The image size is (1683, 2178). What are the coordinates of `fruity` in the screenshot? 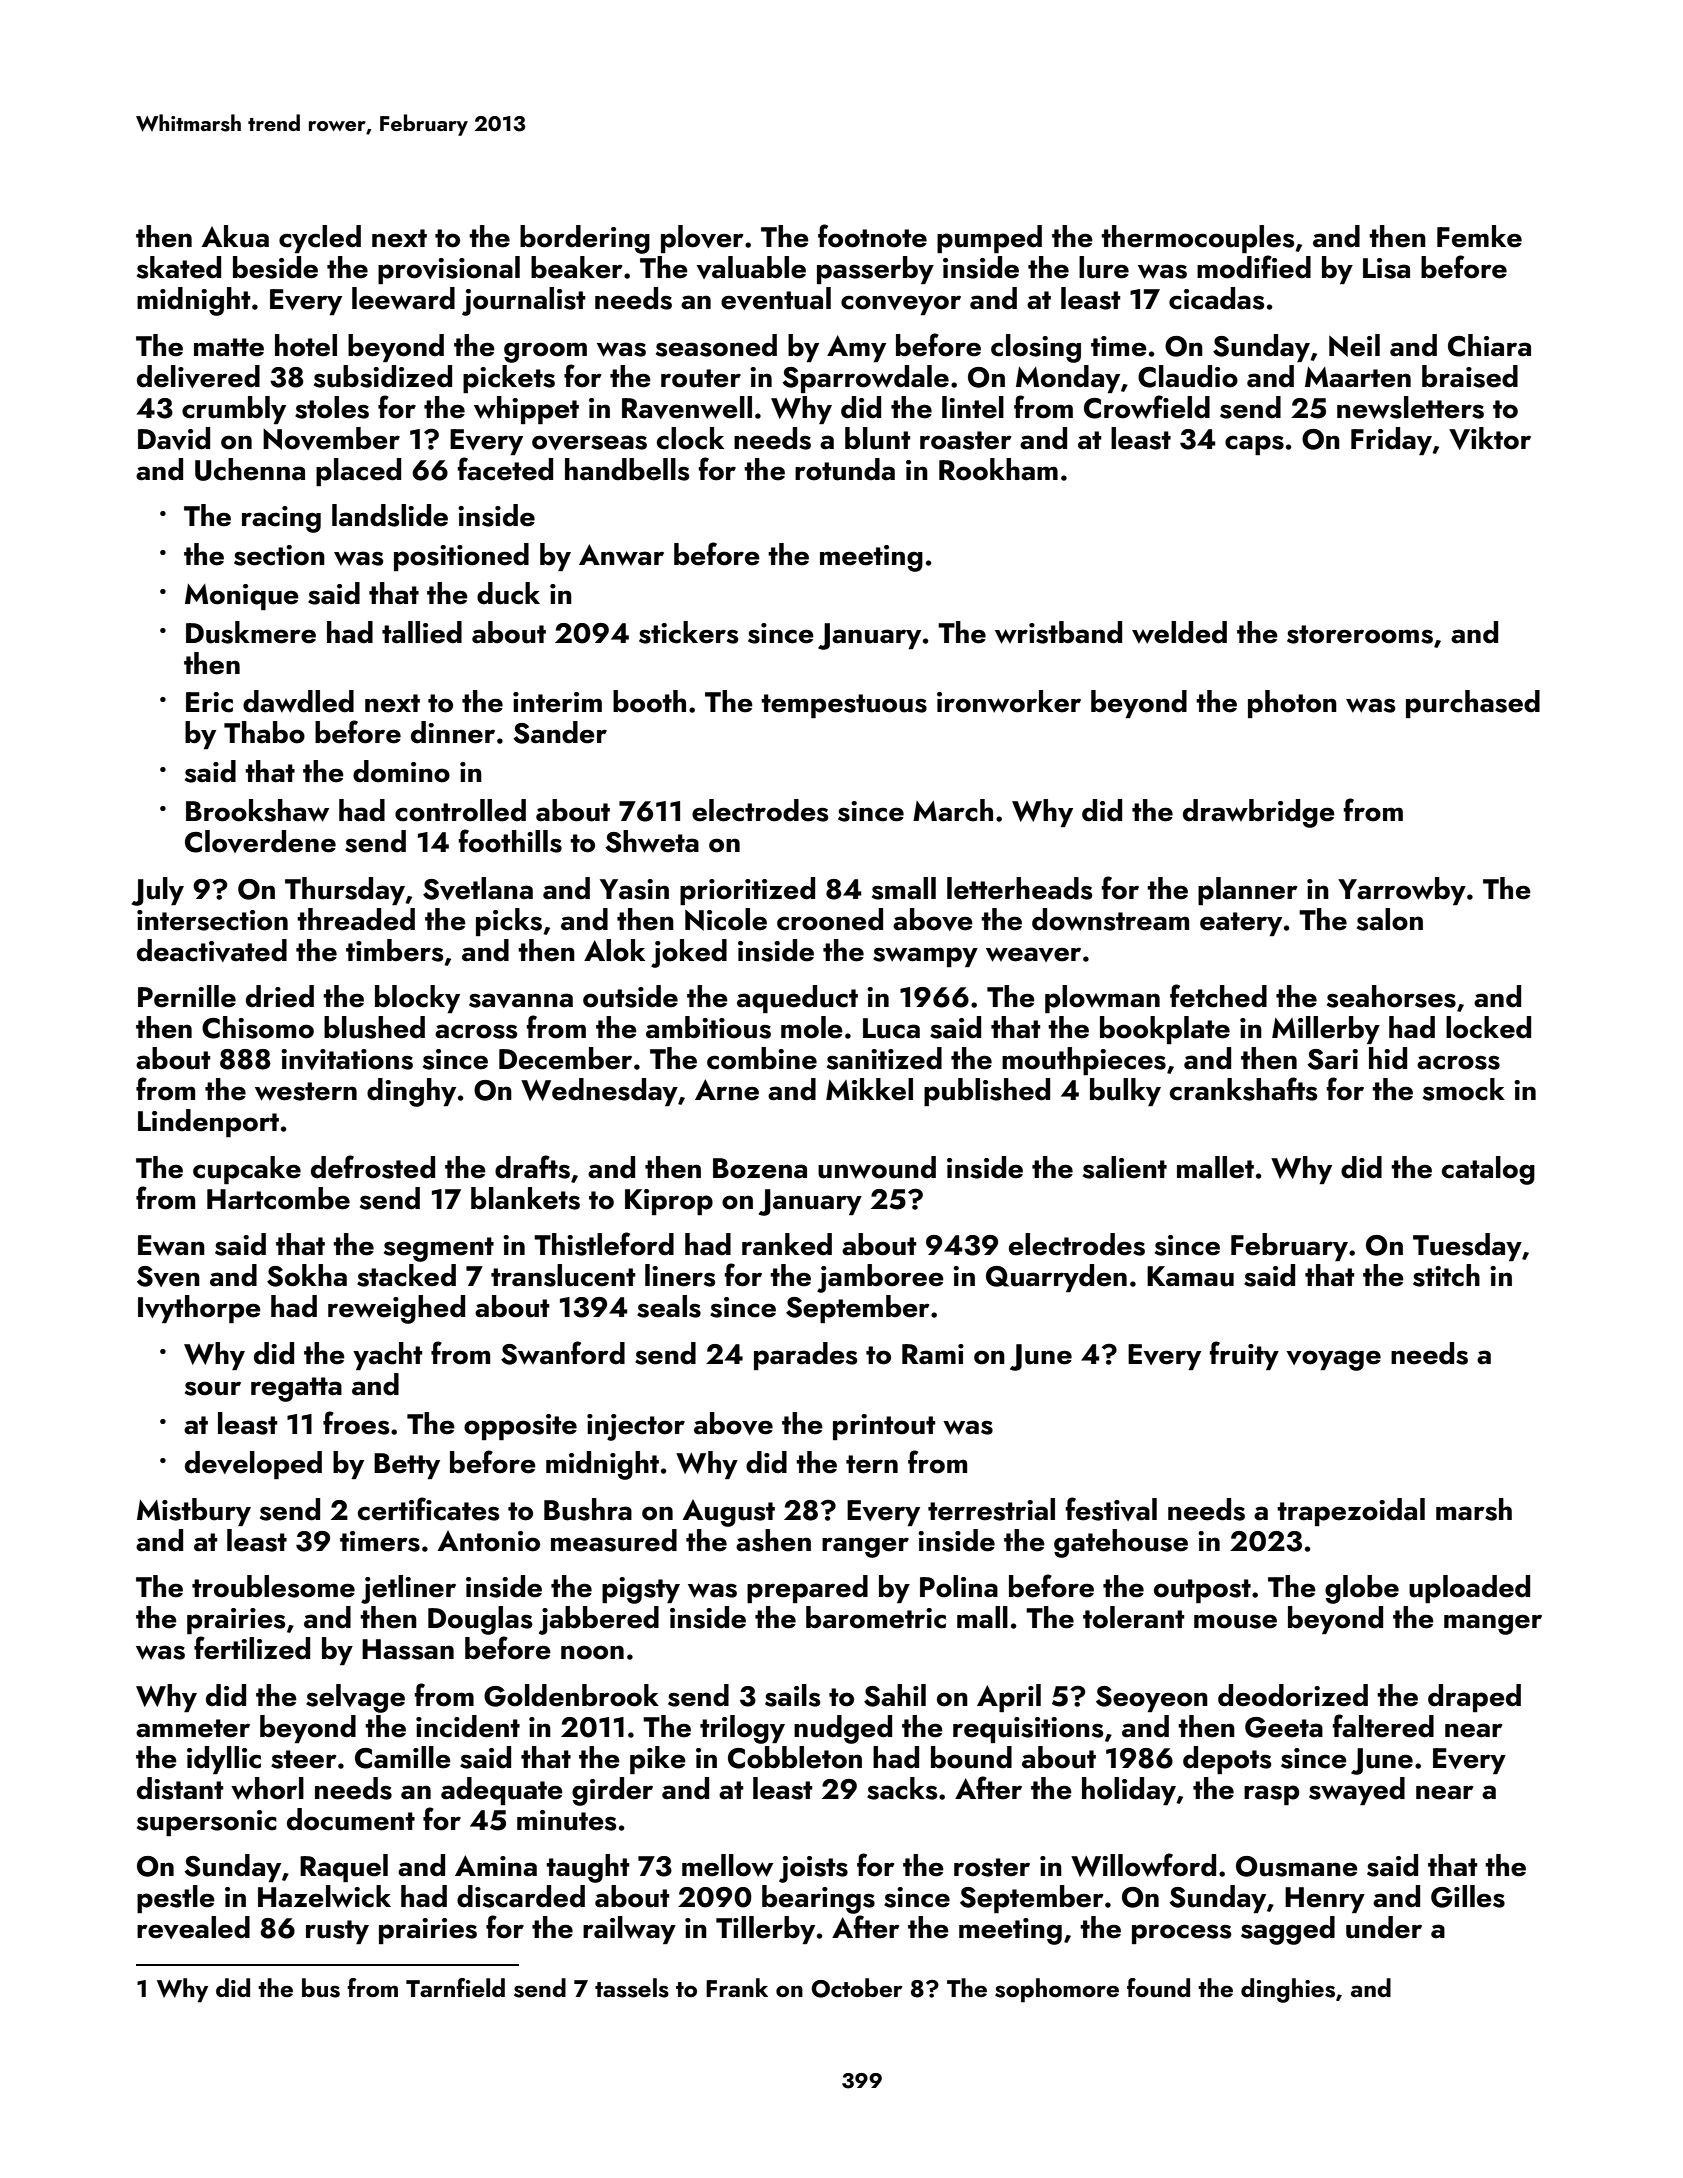 It's located at (1244, 1355).
